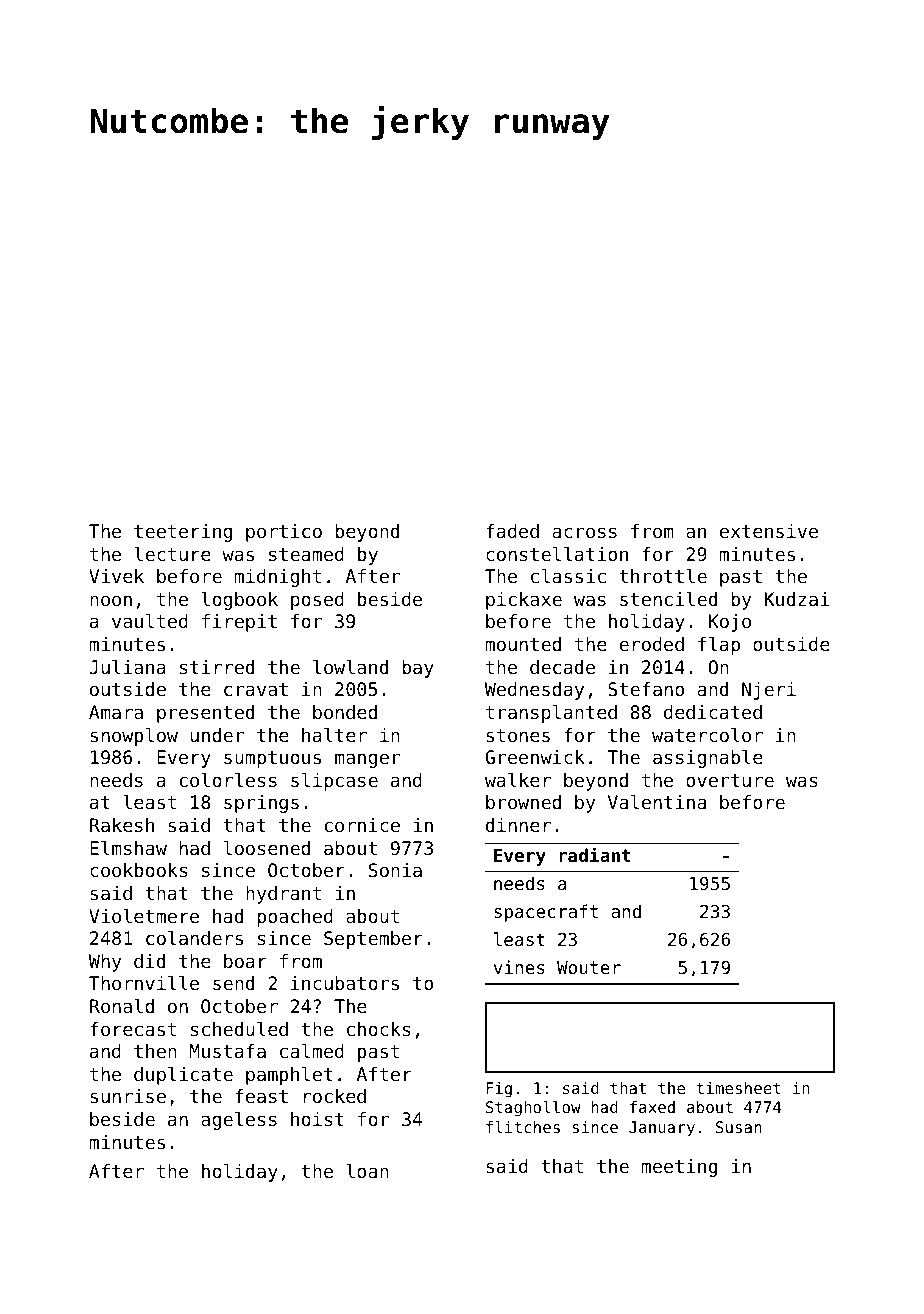 The height and width of the page is (1314, 924). Describe the element at coordinates (367, 1171) in the page. I see `loan` at that location.
